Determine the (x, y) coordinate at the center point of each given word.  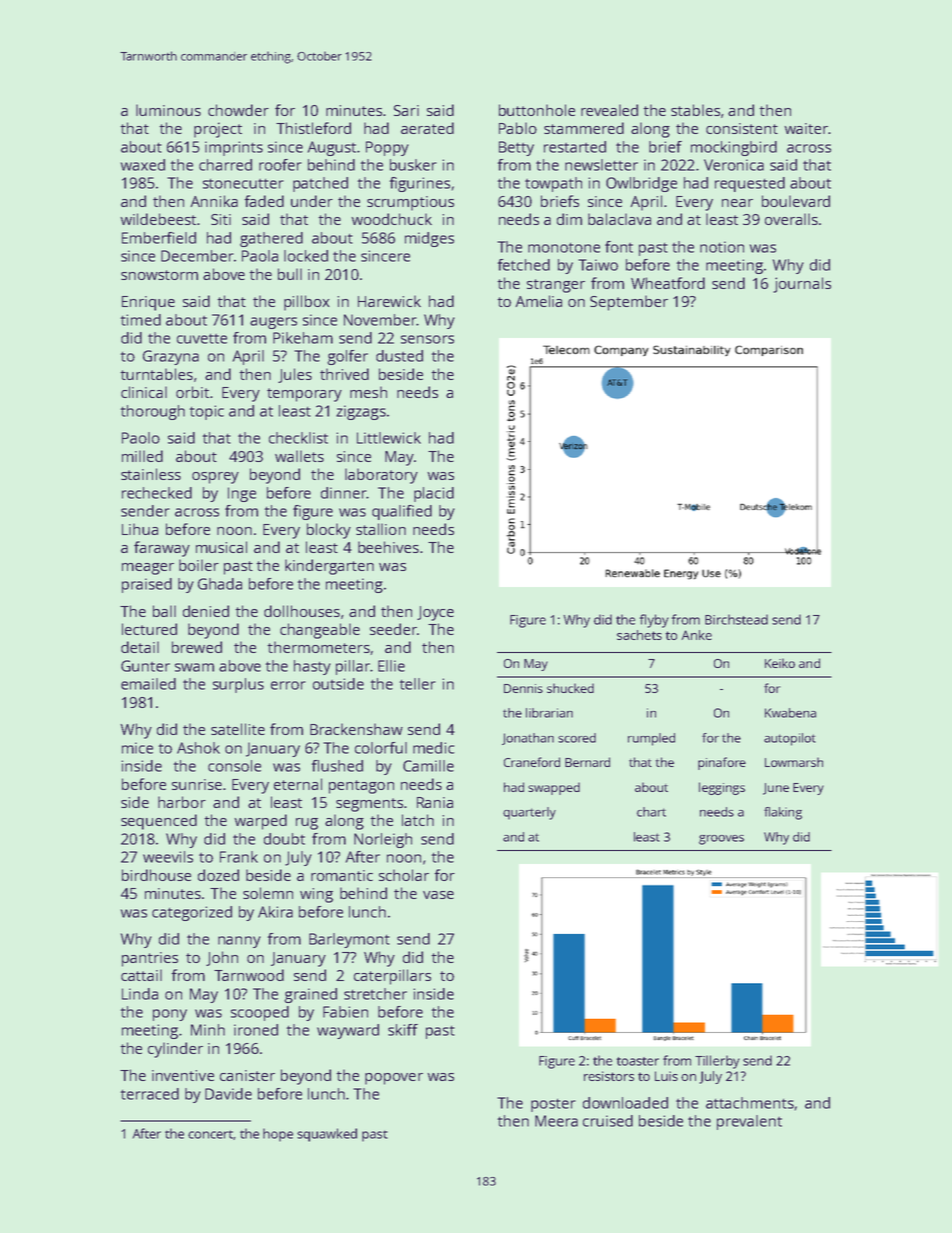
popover (394, 1079)
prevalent (749, 1122)
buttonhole (537, 110)
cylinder (175, 1050)
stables (695, 110)
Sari (406, 110)
